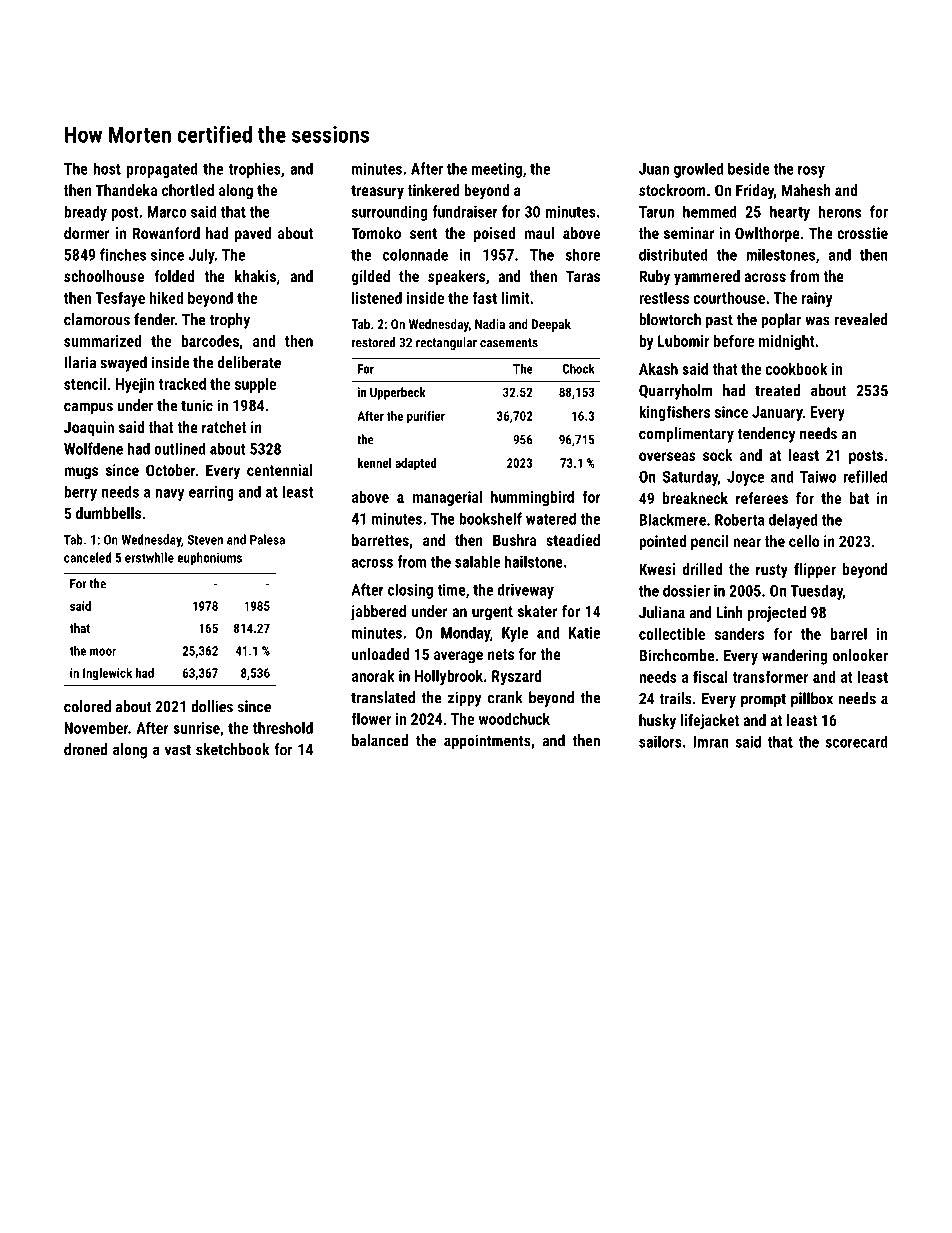 This document has width=952, height=1233. I want to click on purifier, so click(426, 417).
